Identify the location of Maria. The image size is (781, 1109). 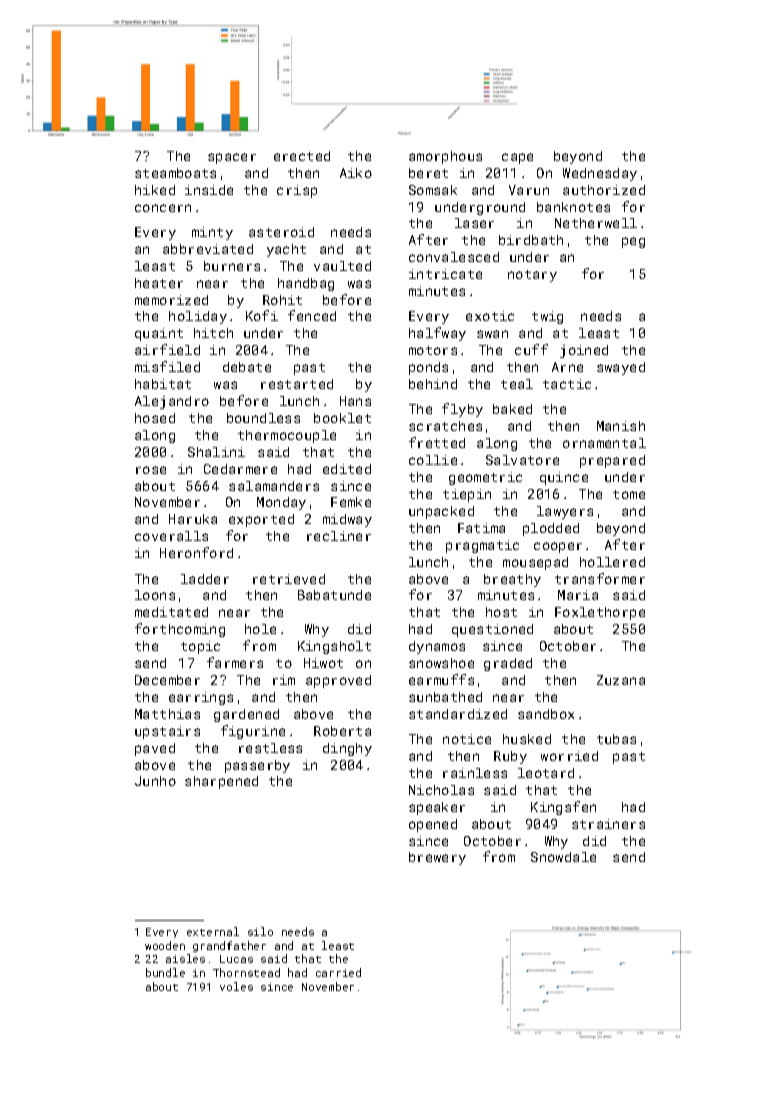
(578, 595).
